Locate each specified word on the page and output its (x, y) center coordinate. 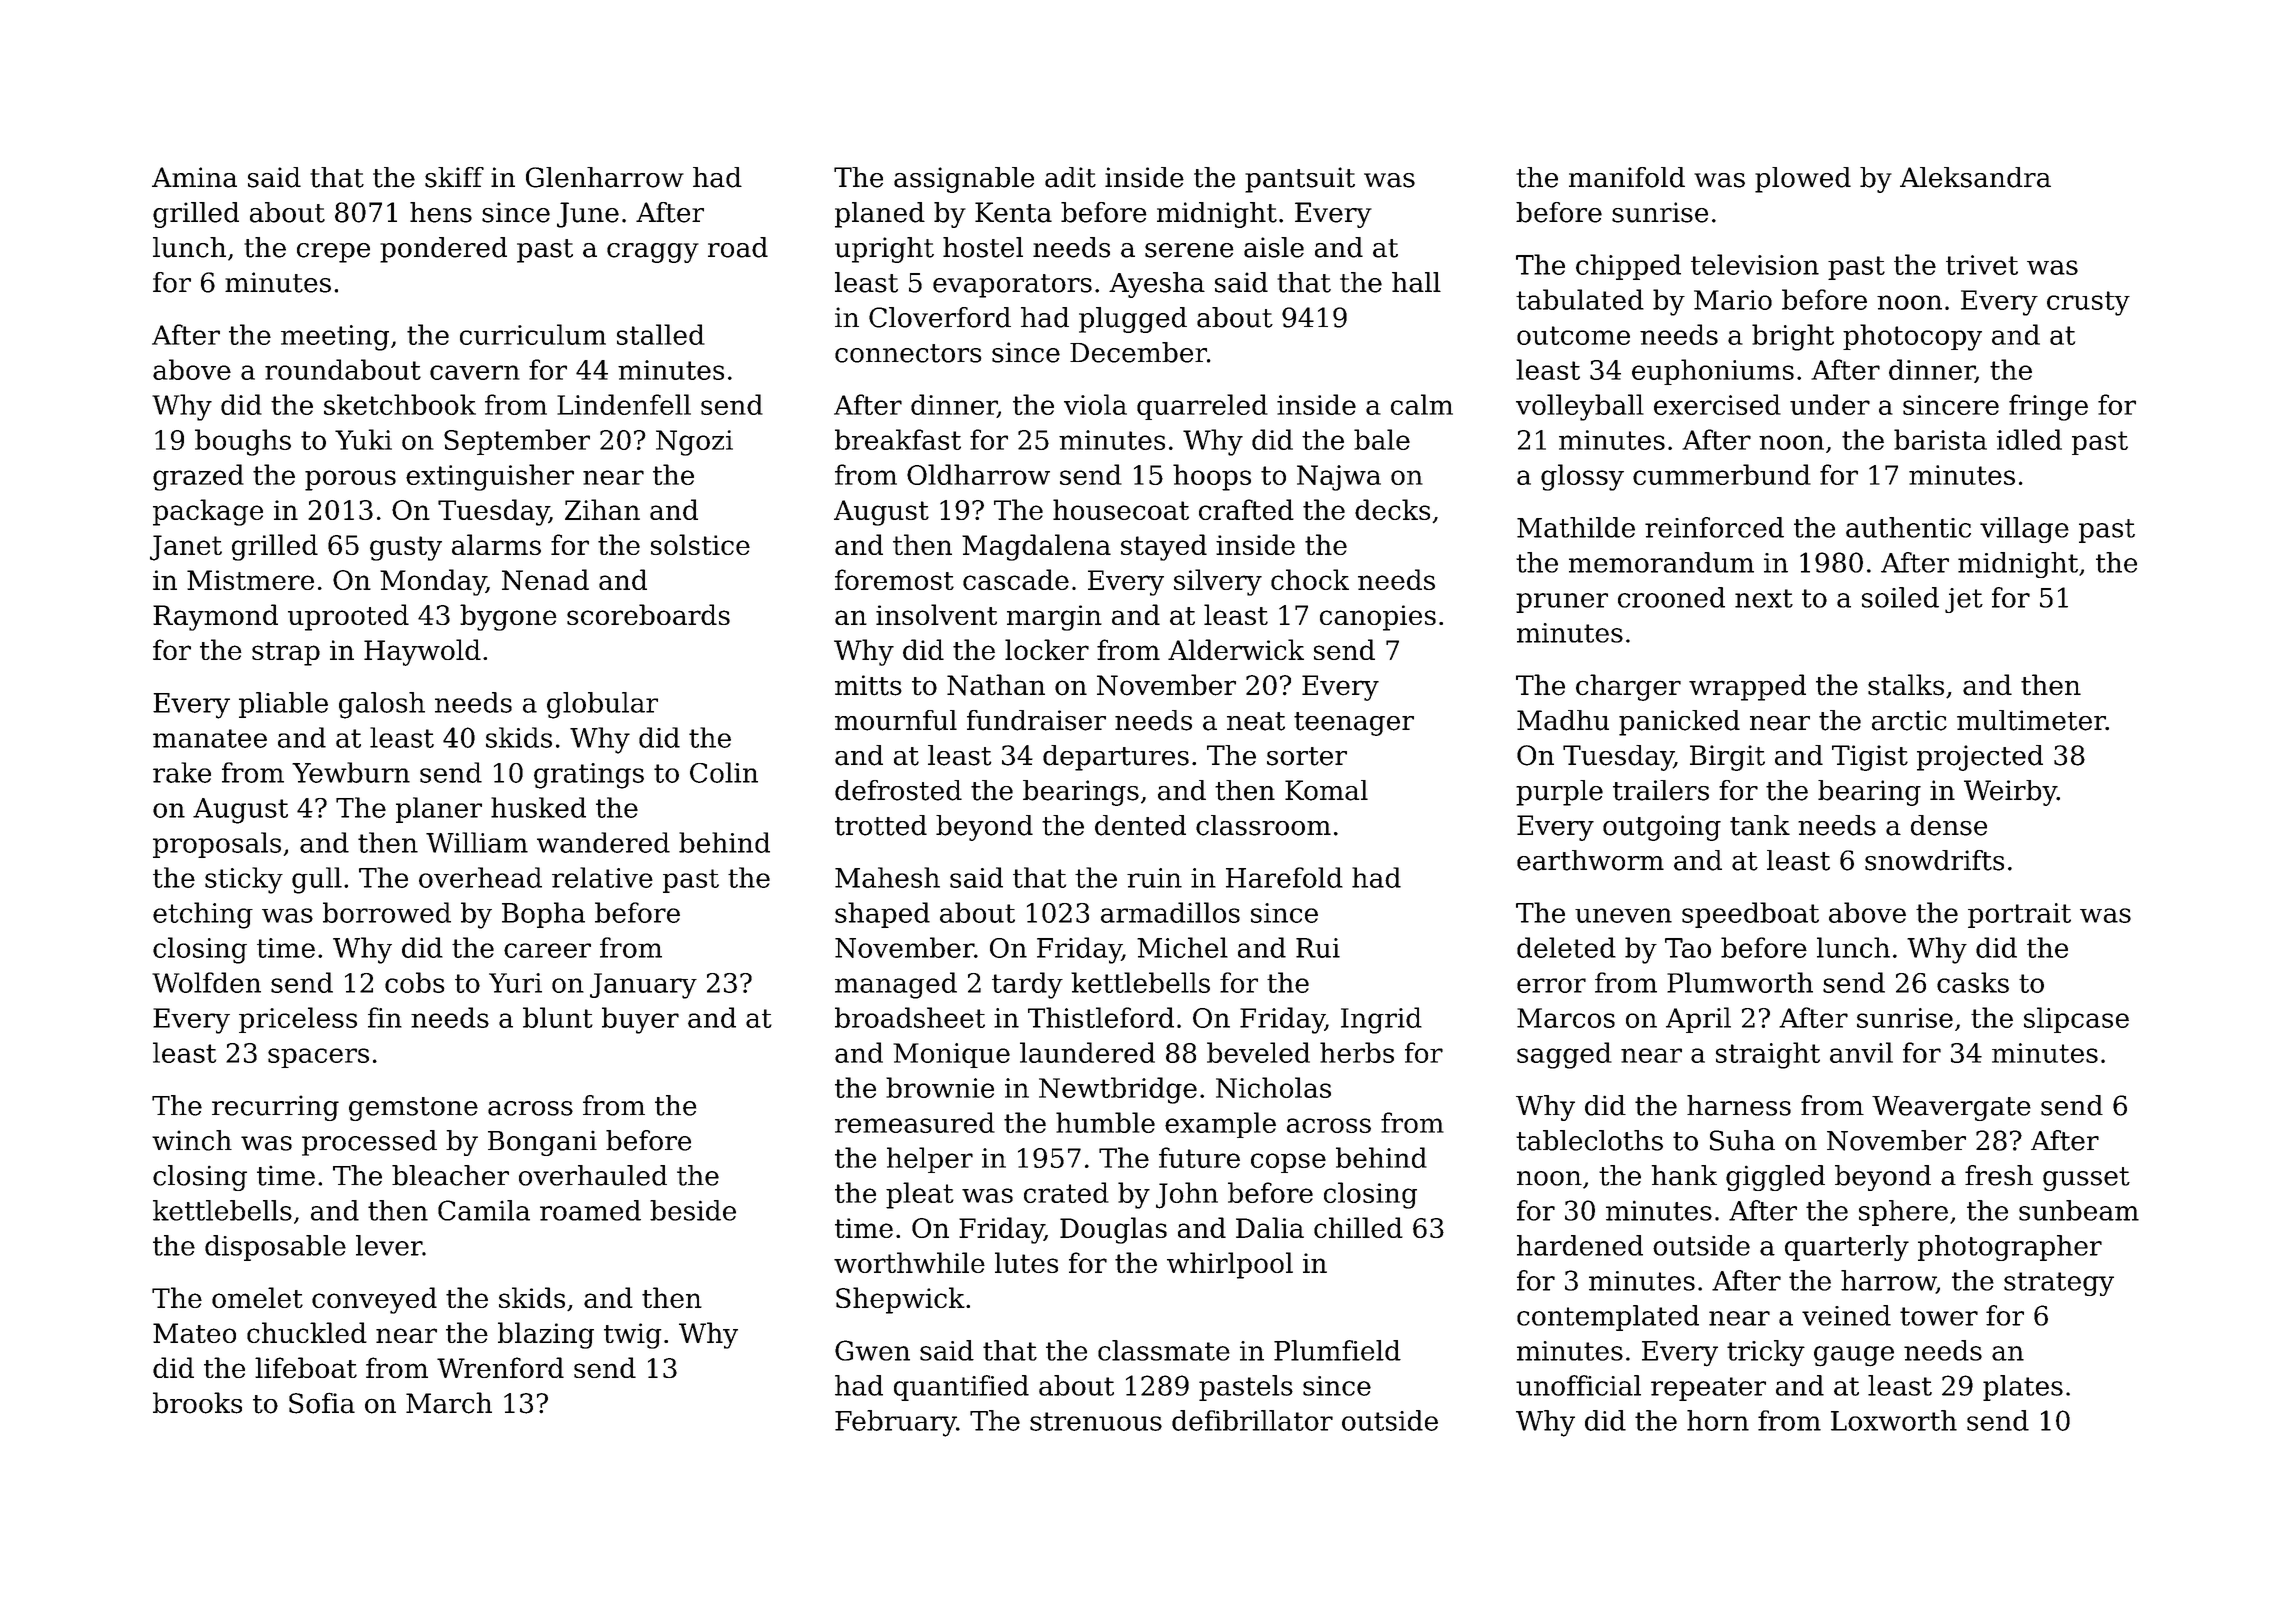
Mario (1733, 300)
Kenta (1013, 212)
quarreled (1202, 407)
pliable (283, 705)
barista (1940, 439)
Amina (194, 177)
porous (350, 480)
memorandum (1661, 562)
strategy (2059, 1284)
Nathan (996, 685)
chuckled (307, 1332)
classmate (1164, 1350)
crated (1066, 1192)
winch (192, 1140)
